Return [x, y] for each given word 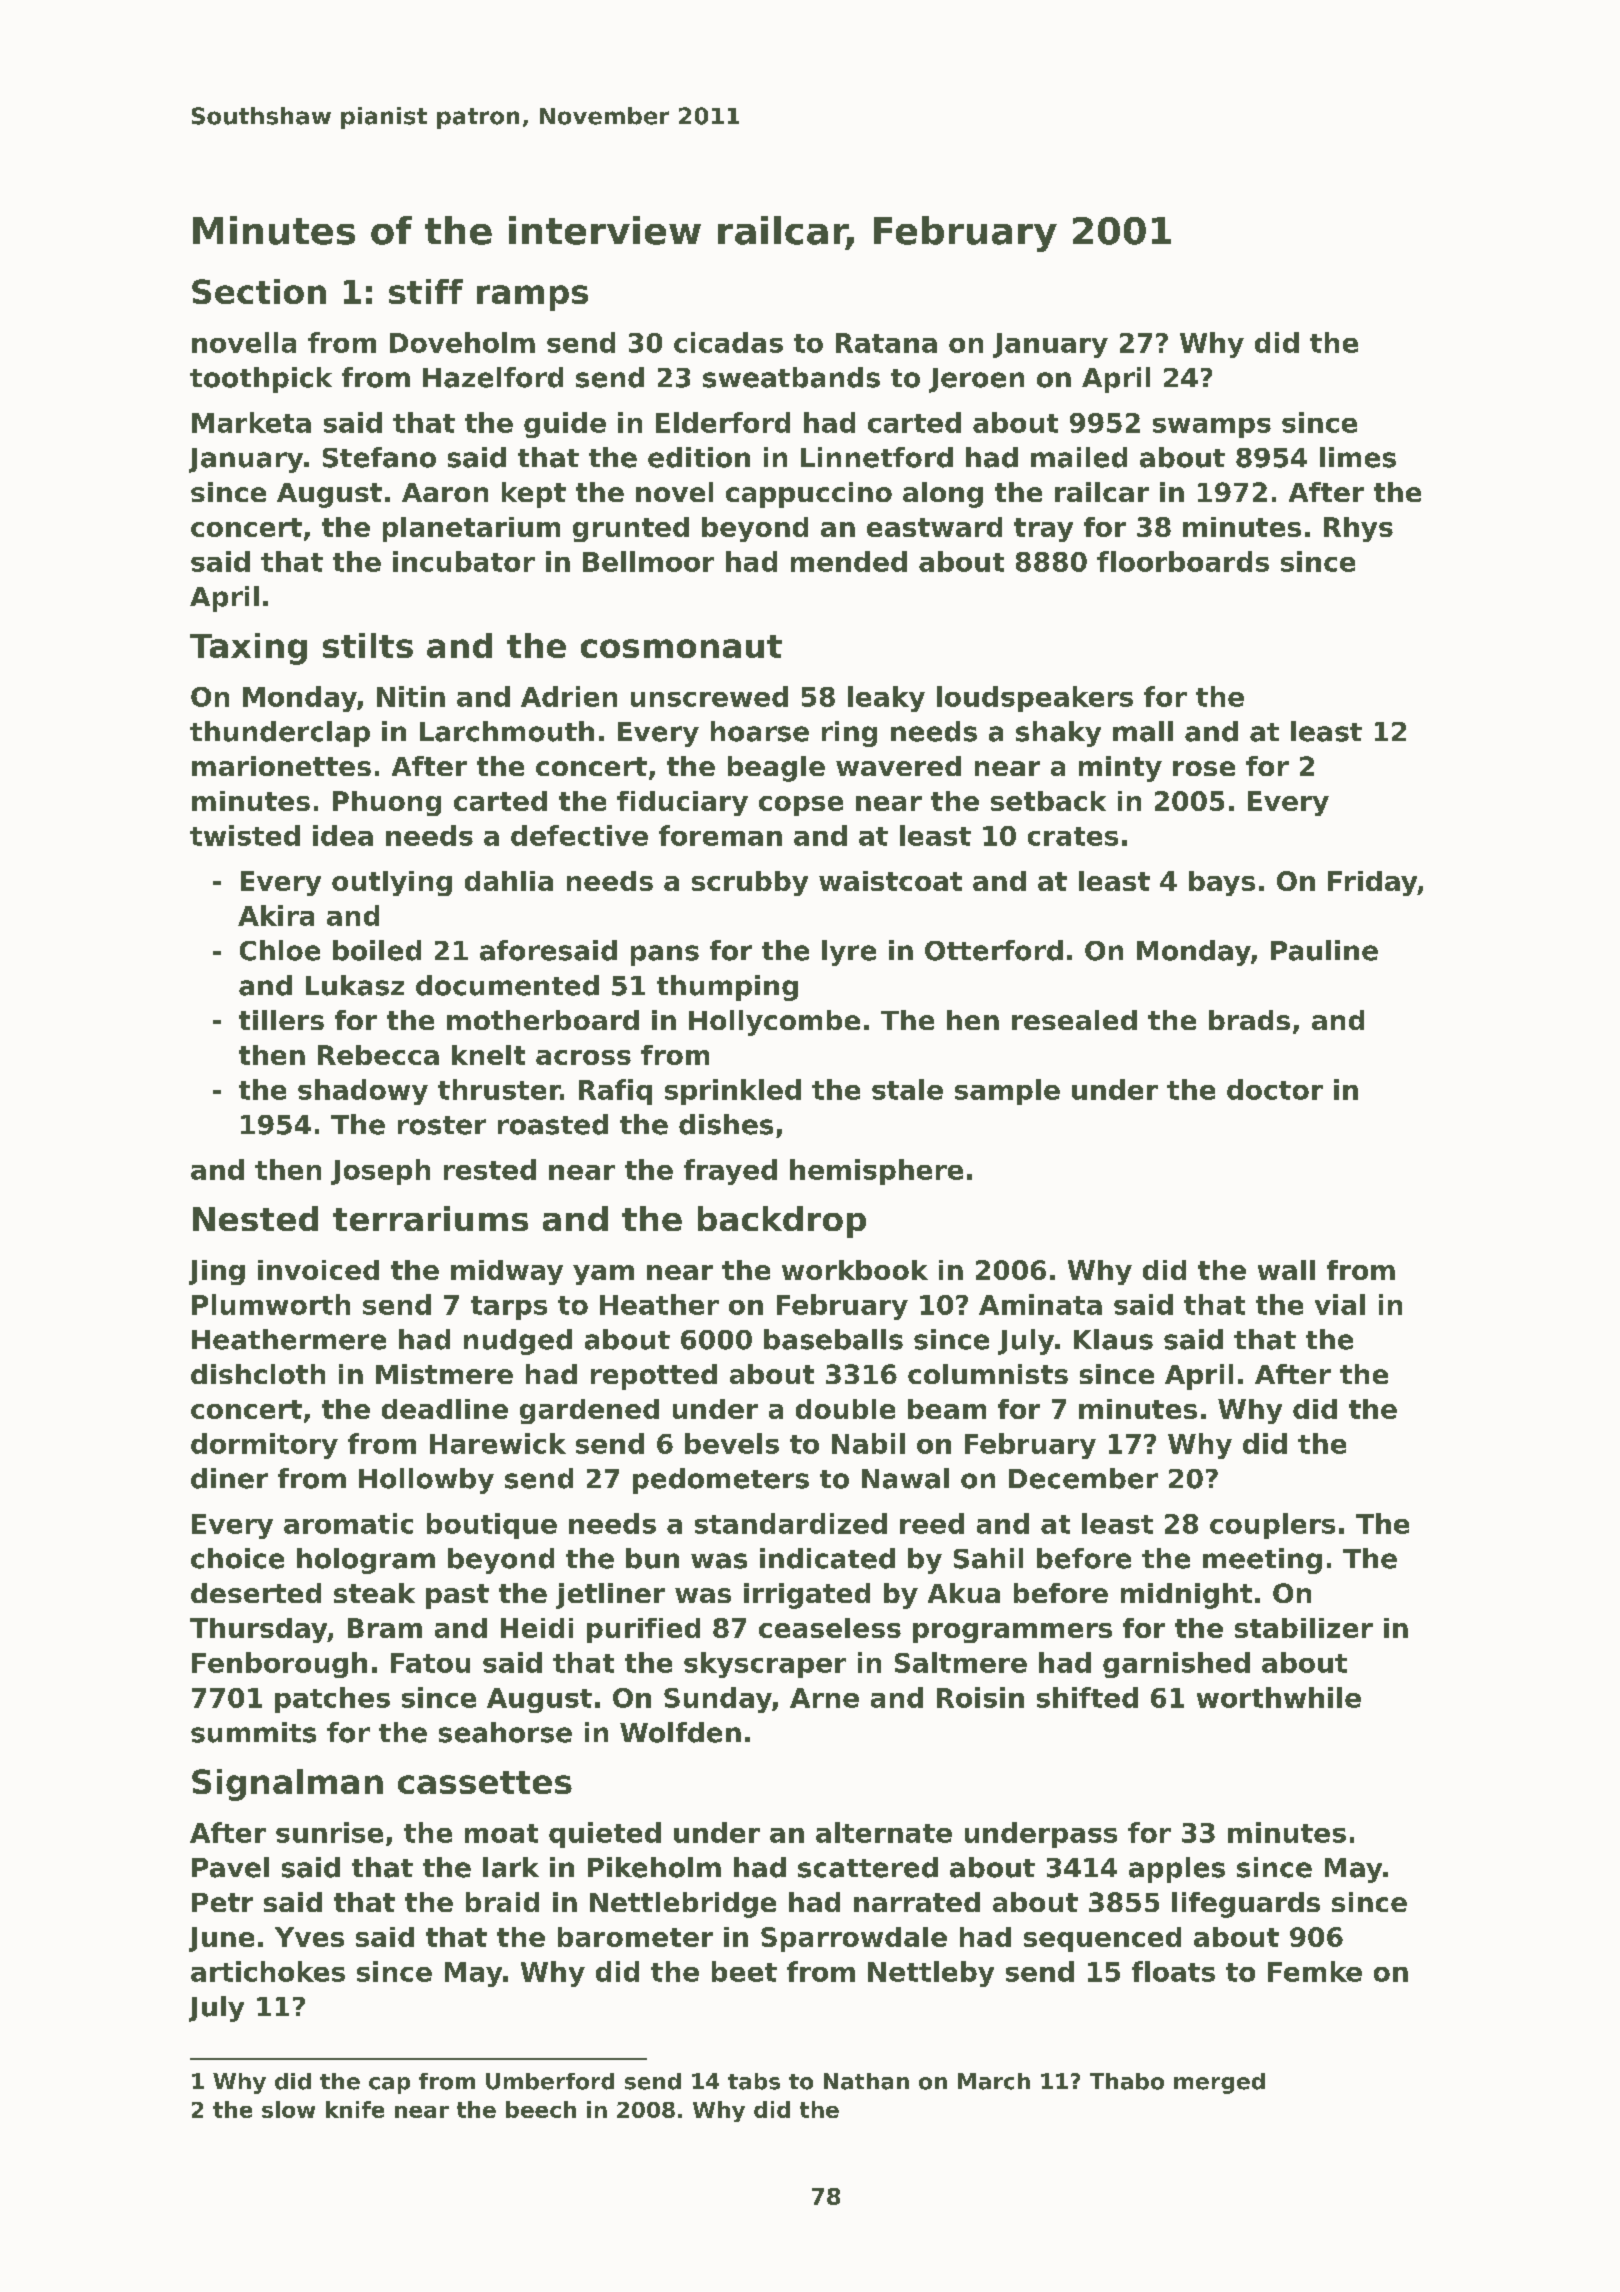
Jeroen [976, 380]
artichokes [268, 1971]
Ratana [886, 343]
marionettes [281, 766]
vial [1340, 1304]
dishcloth [258, 1374]
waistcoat [890, 881]
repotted [654, 1377]
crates [1073, 836]
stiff [426, 291]
